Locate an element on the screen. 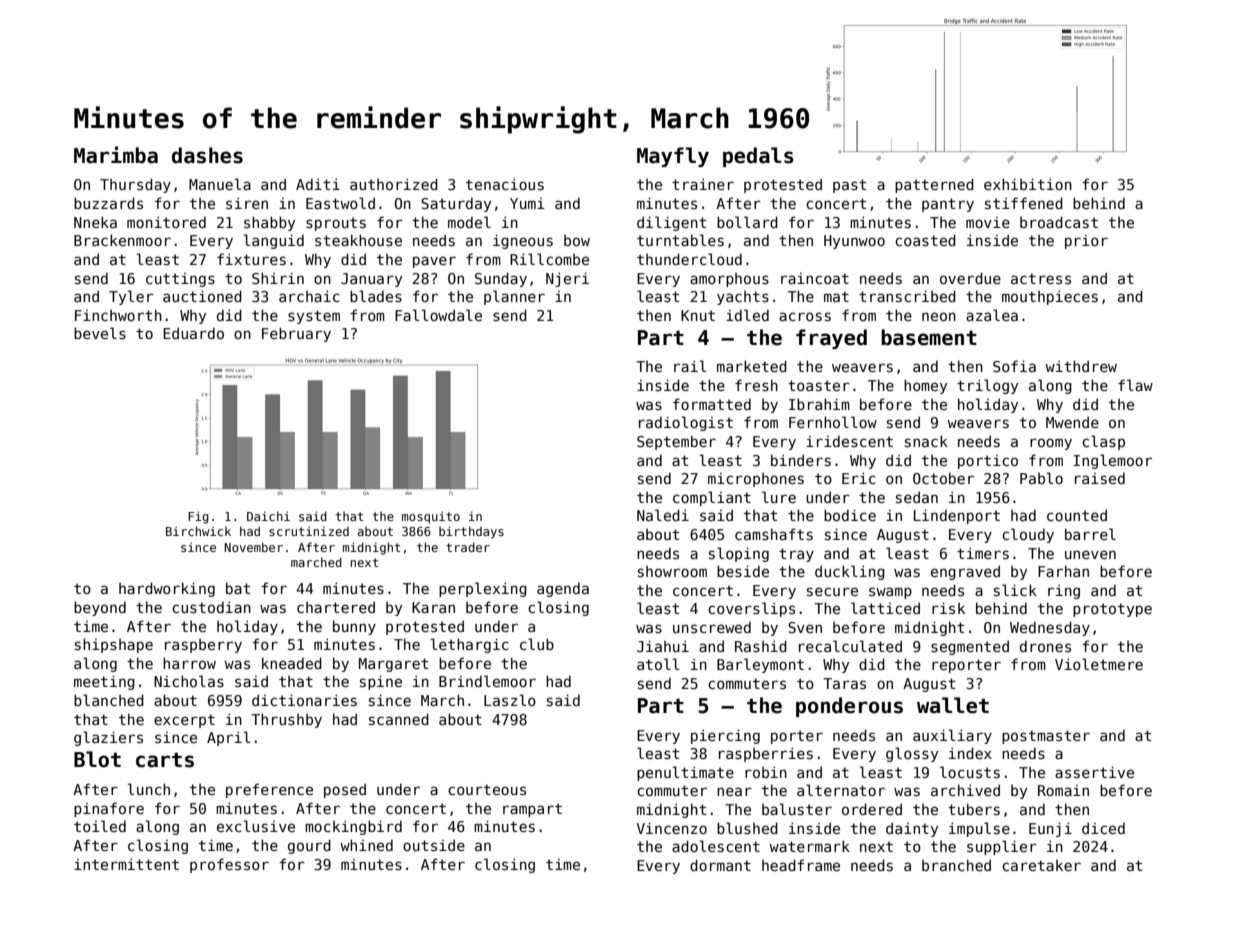 This screenshot has width=1233, height=952. prior is located at coordinates (1086, 241).
